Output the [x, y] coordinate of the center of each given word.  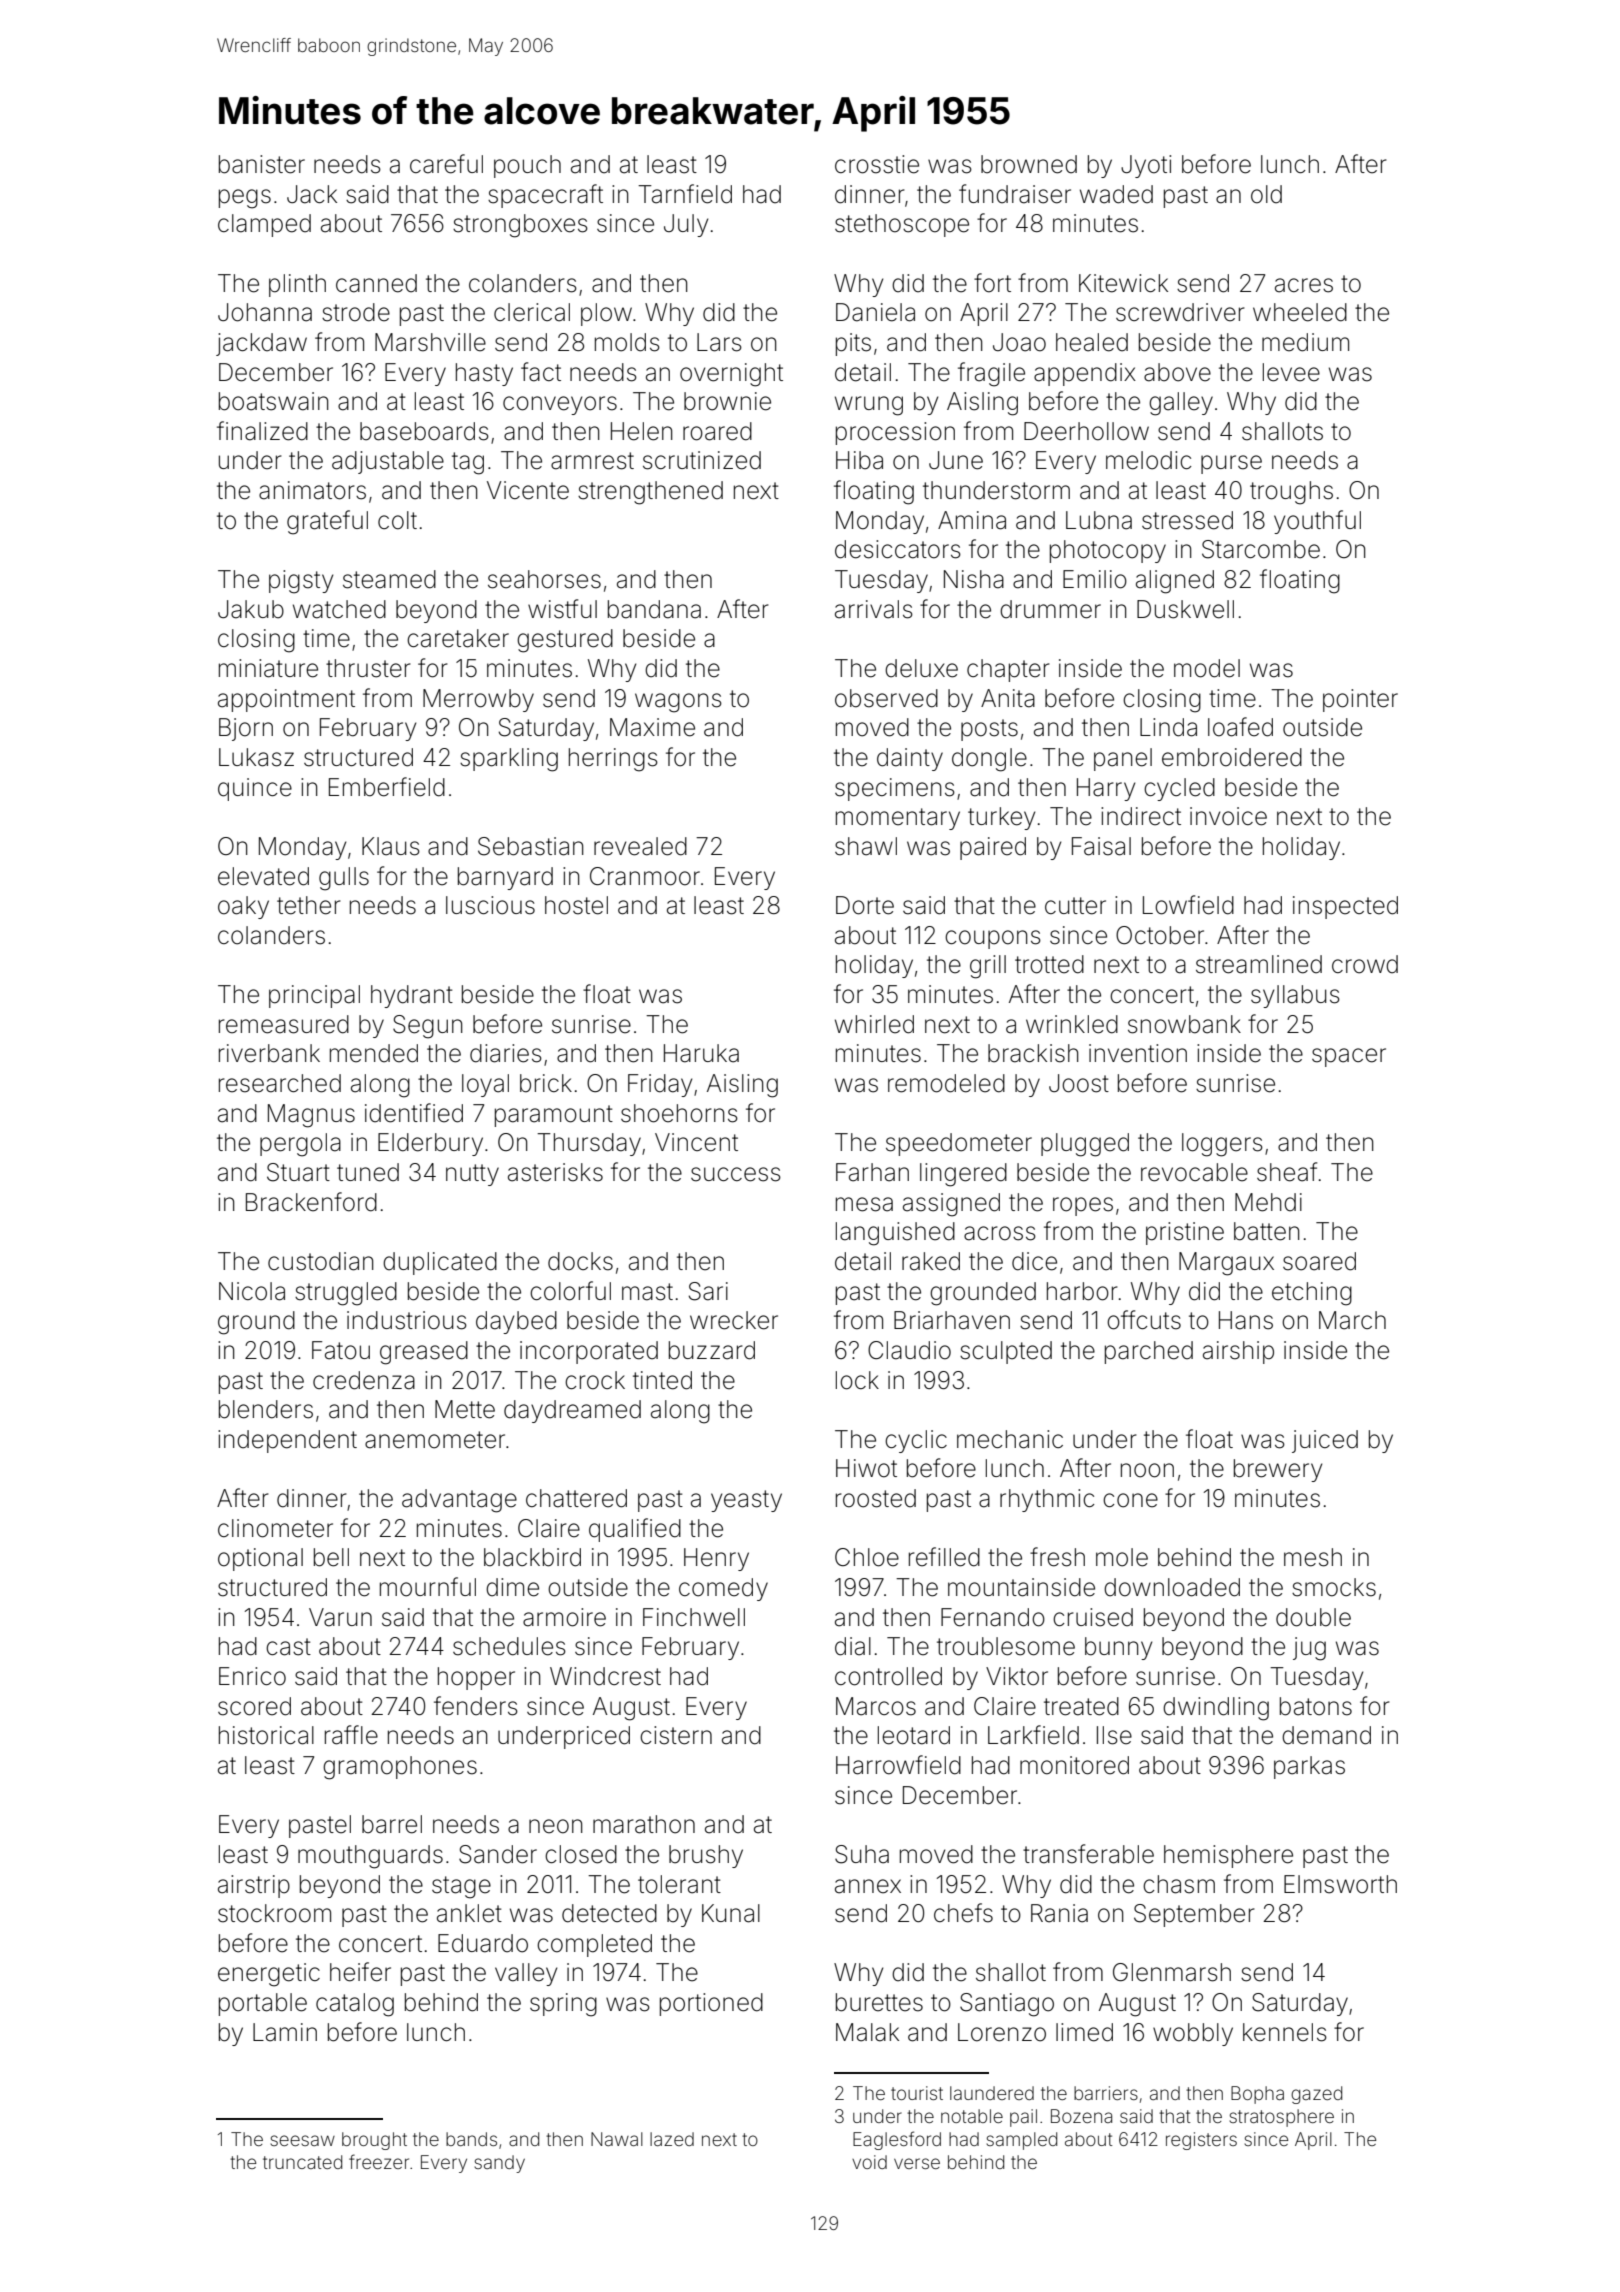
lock [857, 1380]
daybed [516, 1322]
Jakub [251, 609]
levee [1291, 372]
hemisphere [1228, 1856]
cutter [1075, 906]
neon [556, 1826]
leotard [914, 1735]
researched [280, 1083]
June [956, 460]
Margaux [1226, 1264]
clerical [532, 312]
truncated [302, 2162]
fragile [991, 374]
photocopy [1108, 551]
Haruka [701, 1053]
